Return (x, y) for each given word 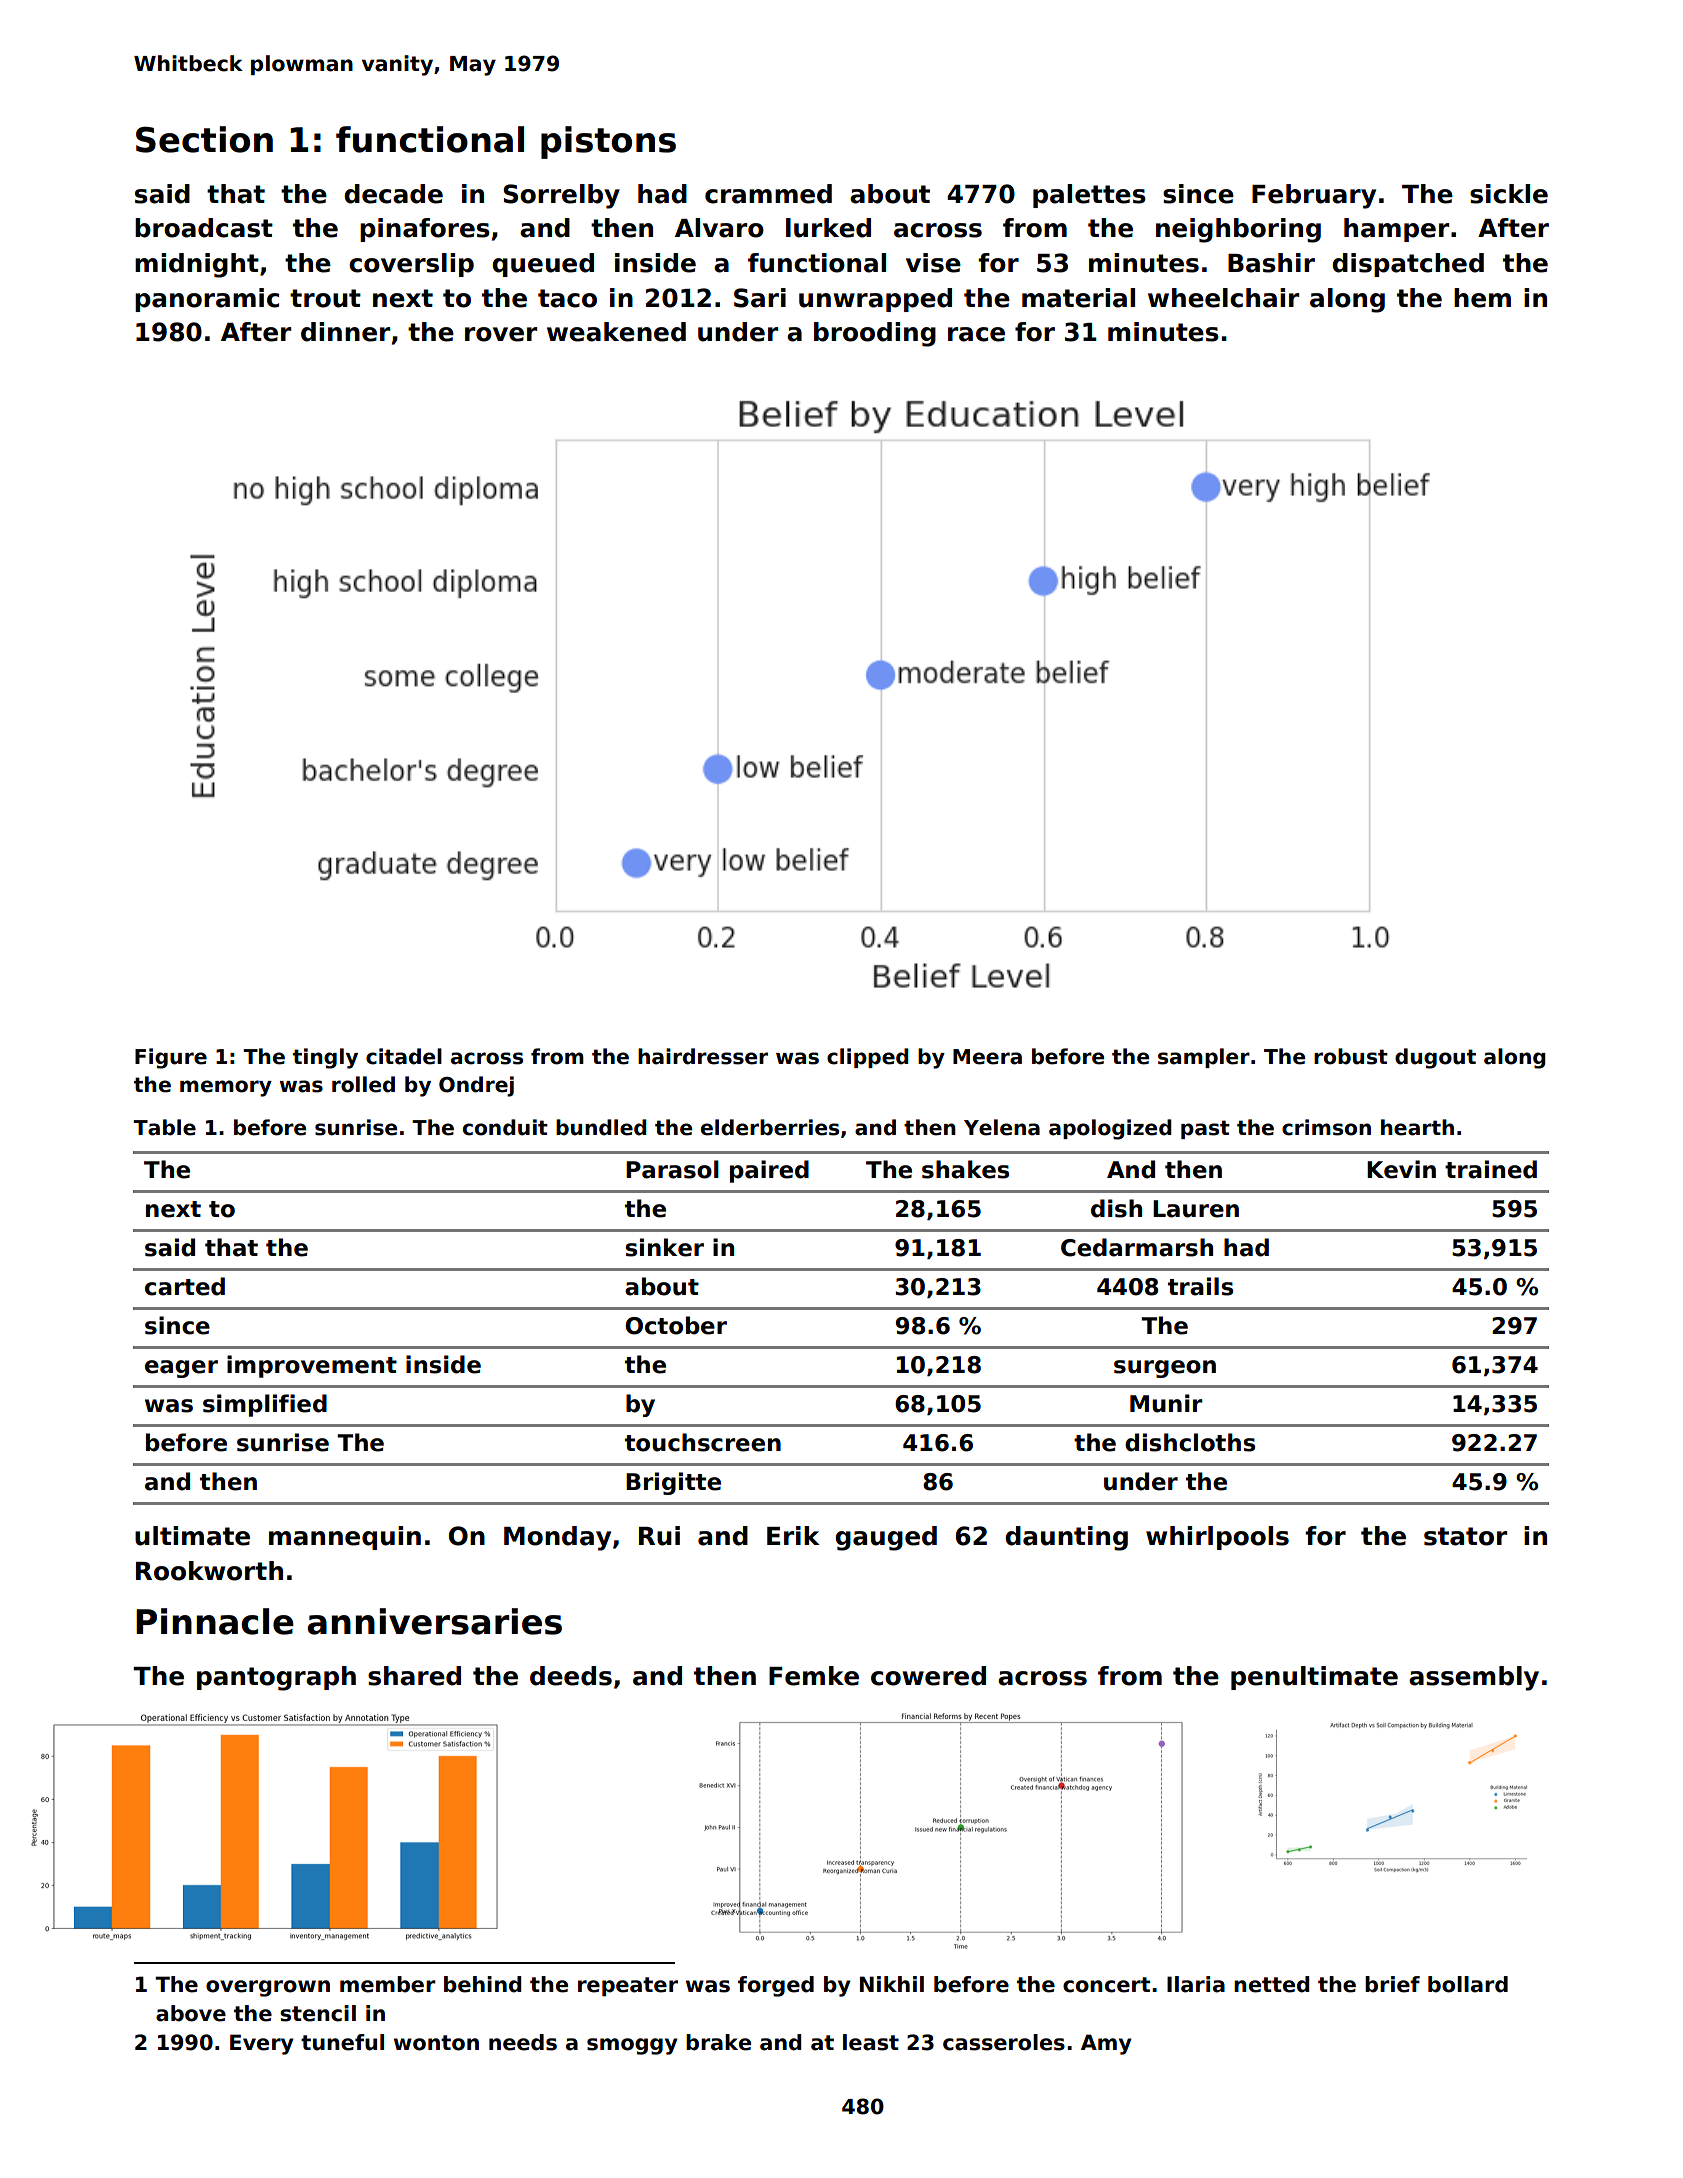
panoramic (207, 300)
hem (1482, 298)
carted (185, 1286)
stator (1465, 1536)
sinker (665, 1247)
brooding (875, 334)
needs (523, 2042)
